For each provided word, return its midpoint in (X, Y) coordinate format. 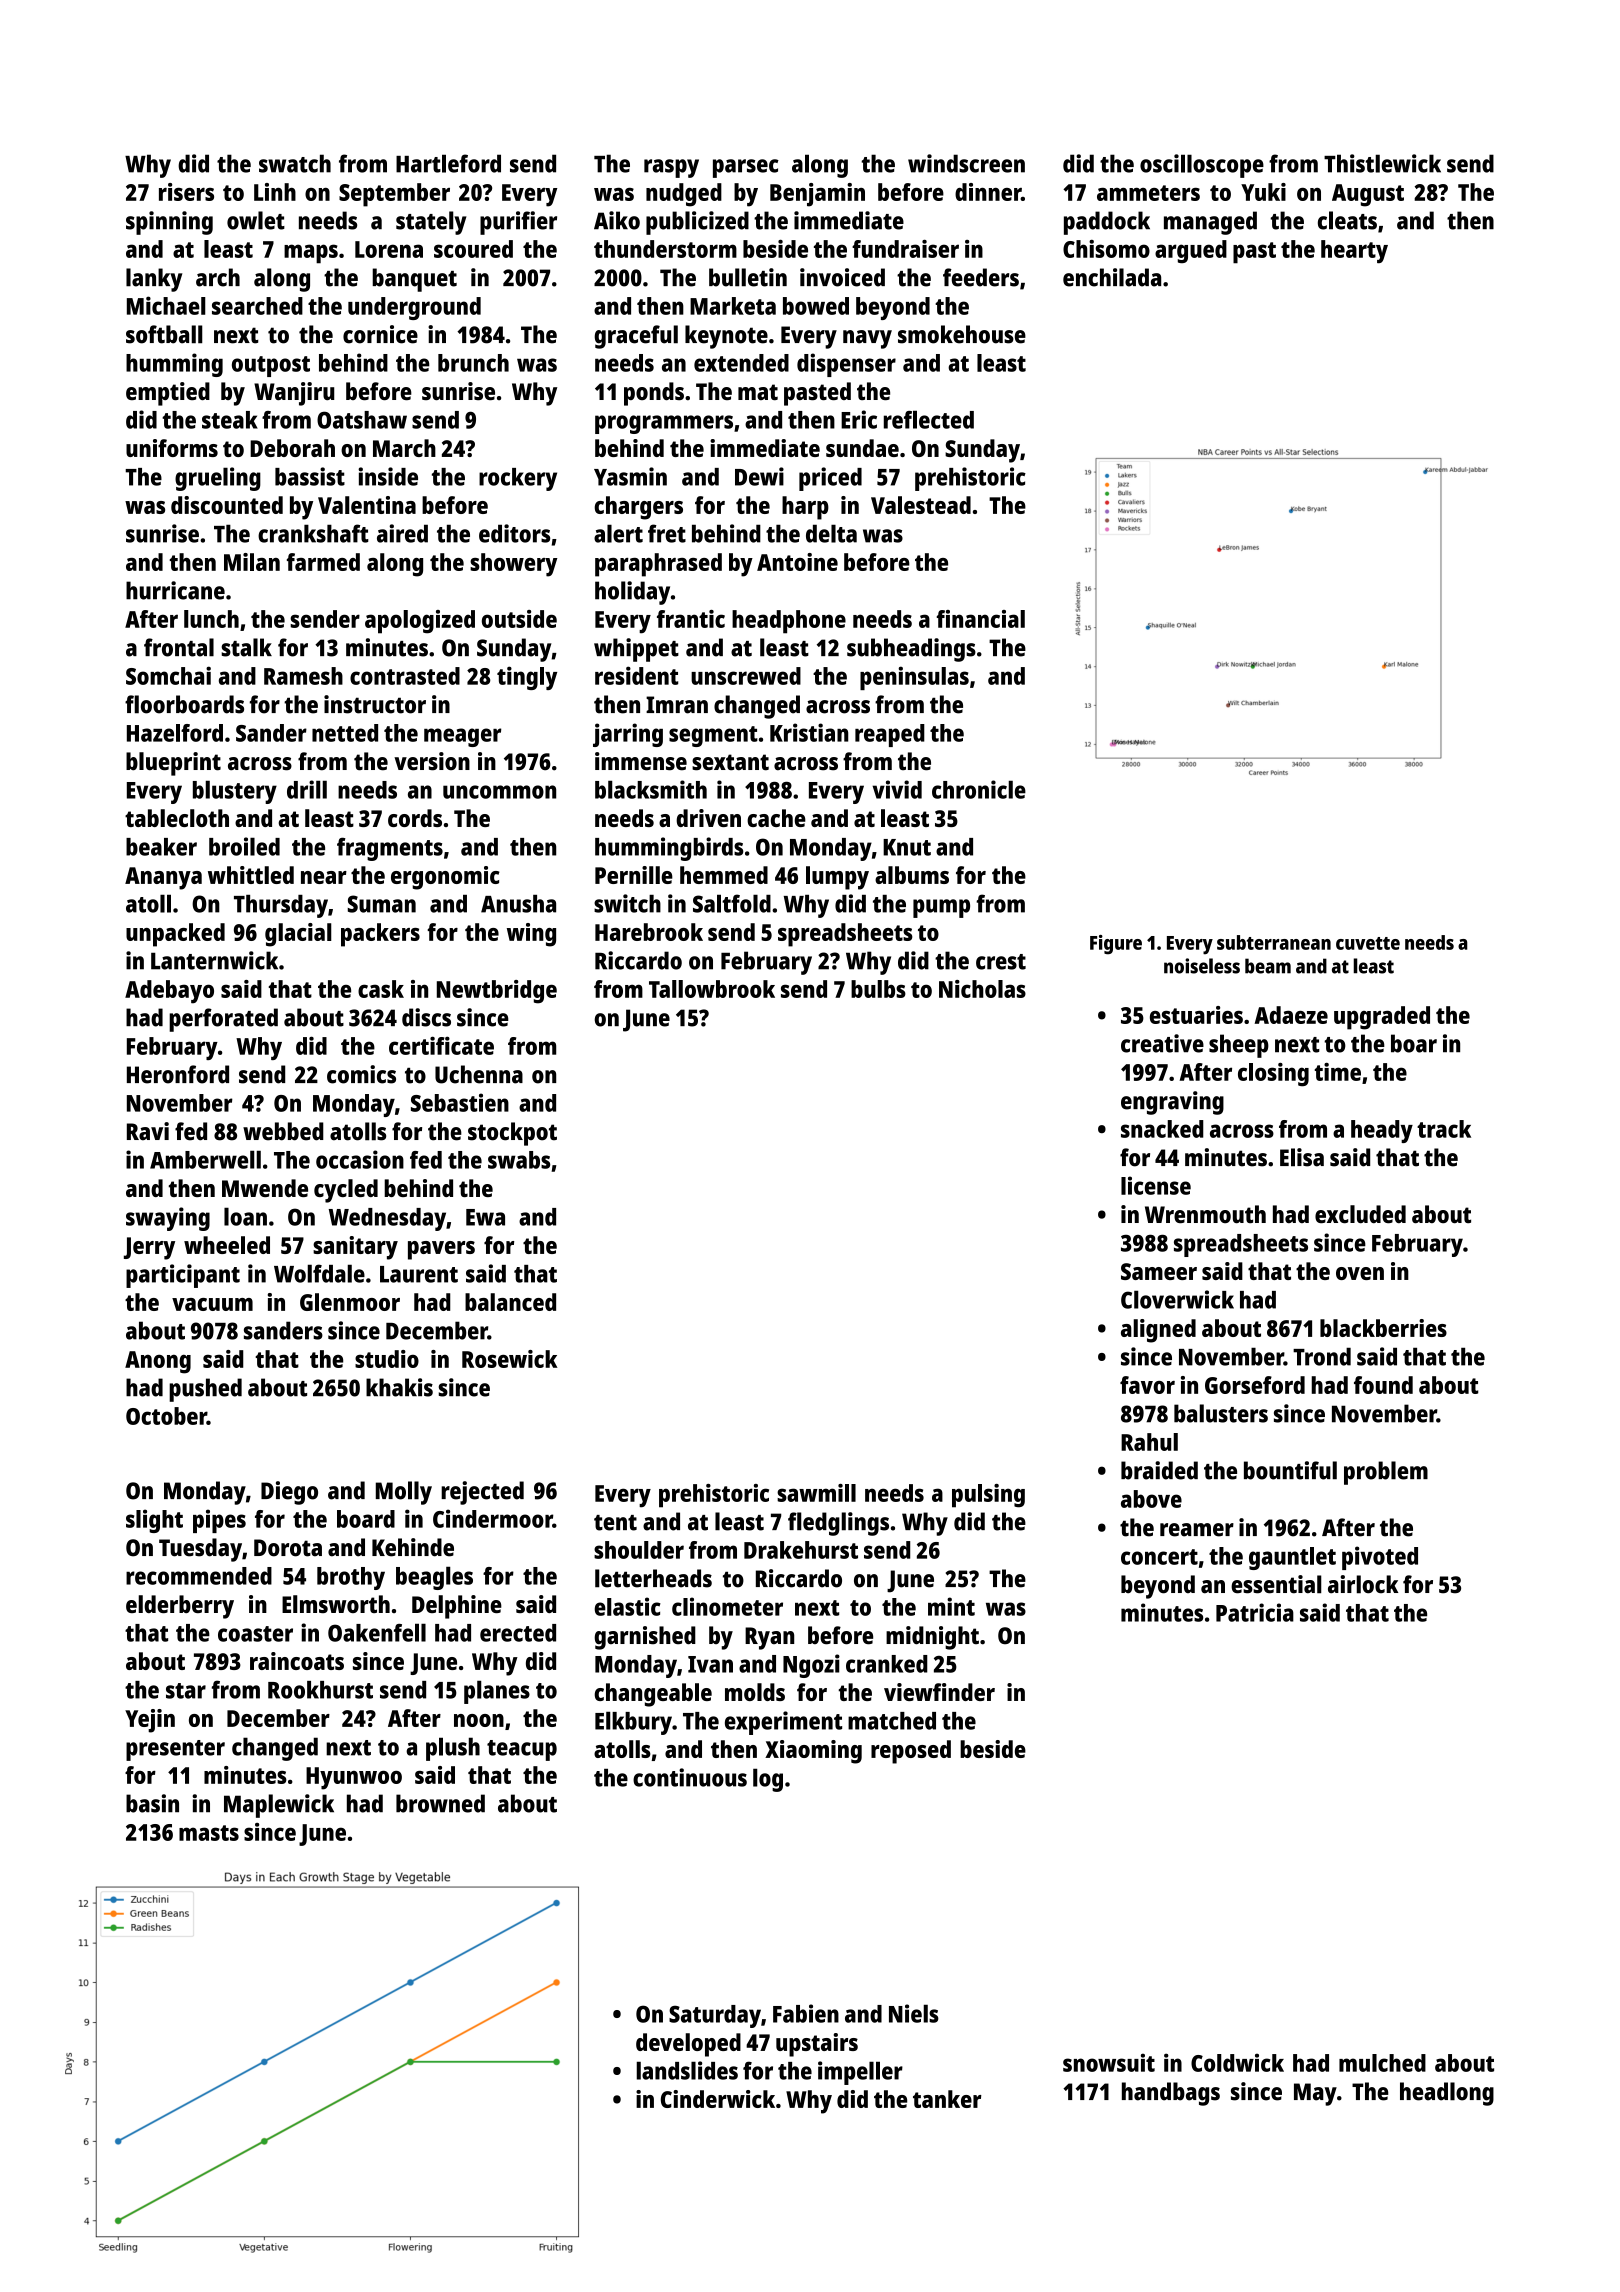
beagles (434, 1578)
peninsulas (914, 678)
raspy (671, 168)
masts (209, 1833)
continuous (690, 1777)
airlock (1363, 1584)
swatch (295, 163)
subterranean (1274, 942)
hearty (1354, 252)
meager (462, 737)
